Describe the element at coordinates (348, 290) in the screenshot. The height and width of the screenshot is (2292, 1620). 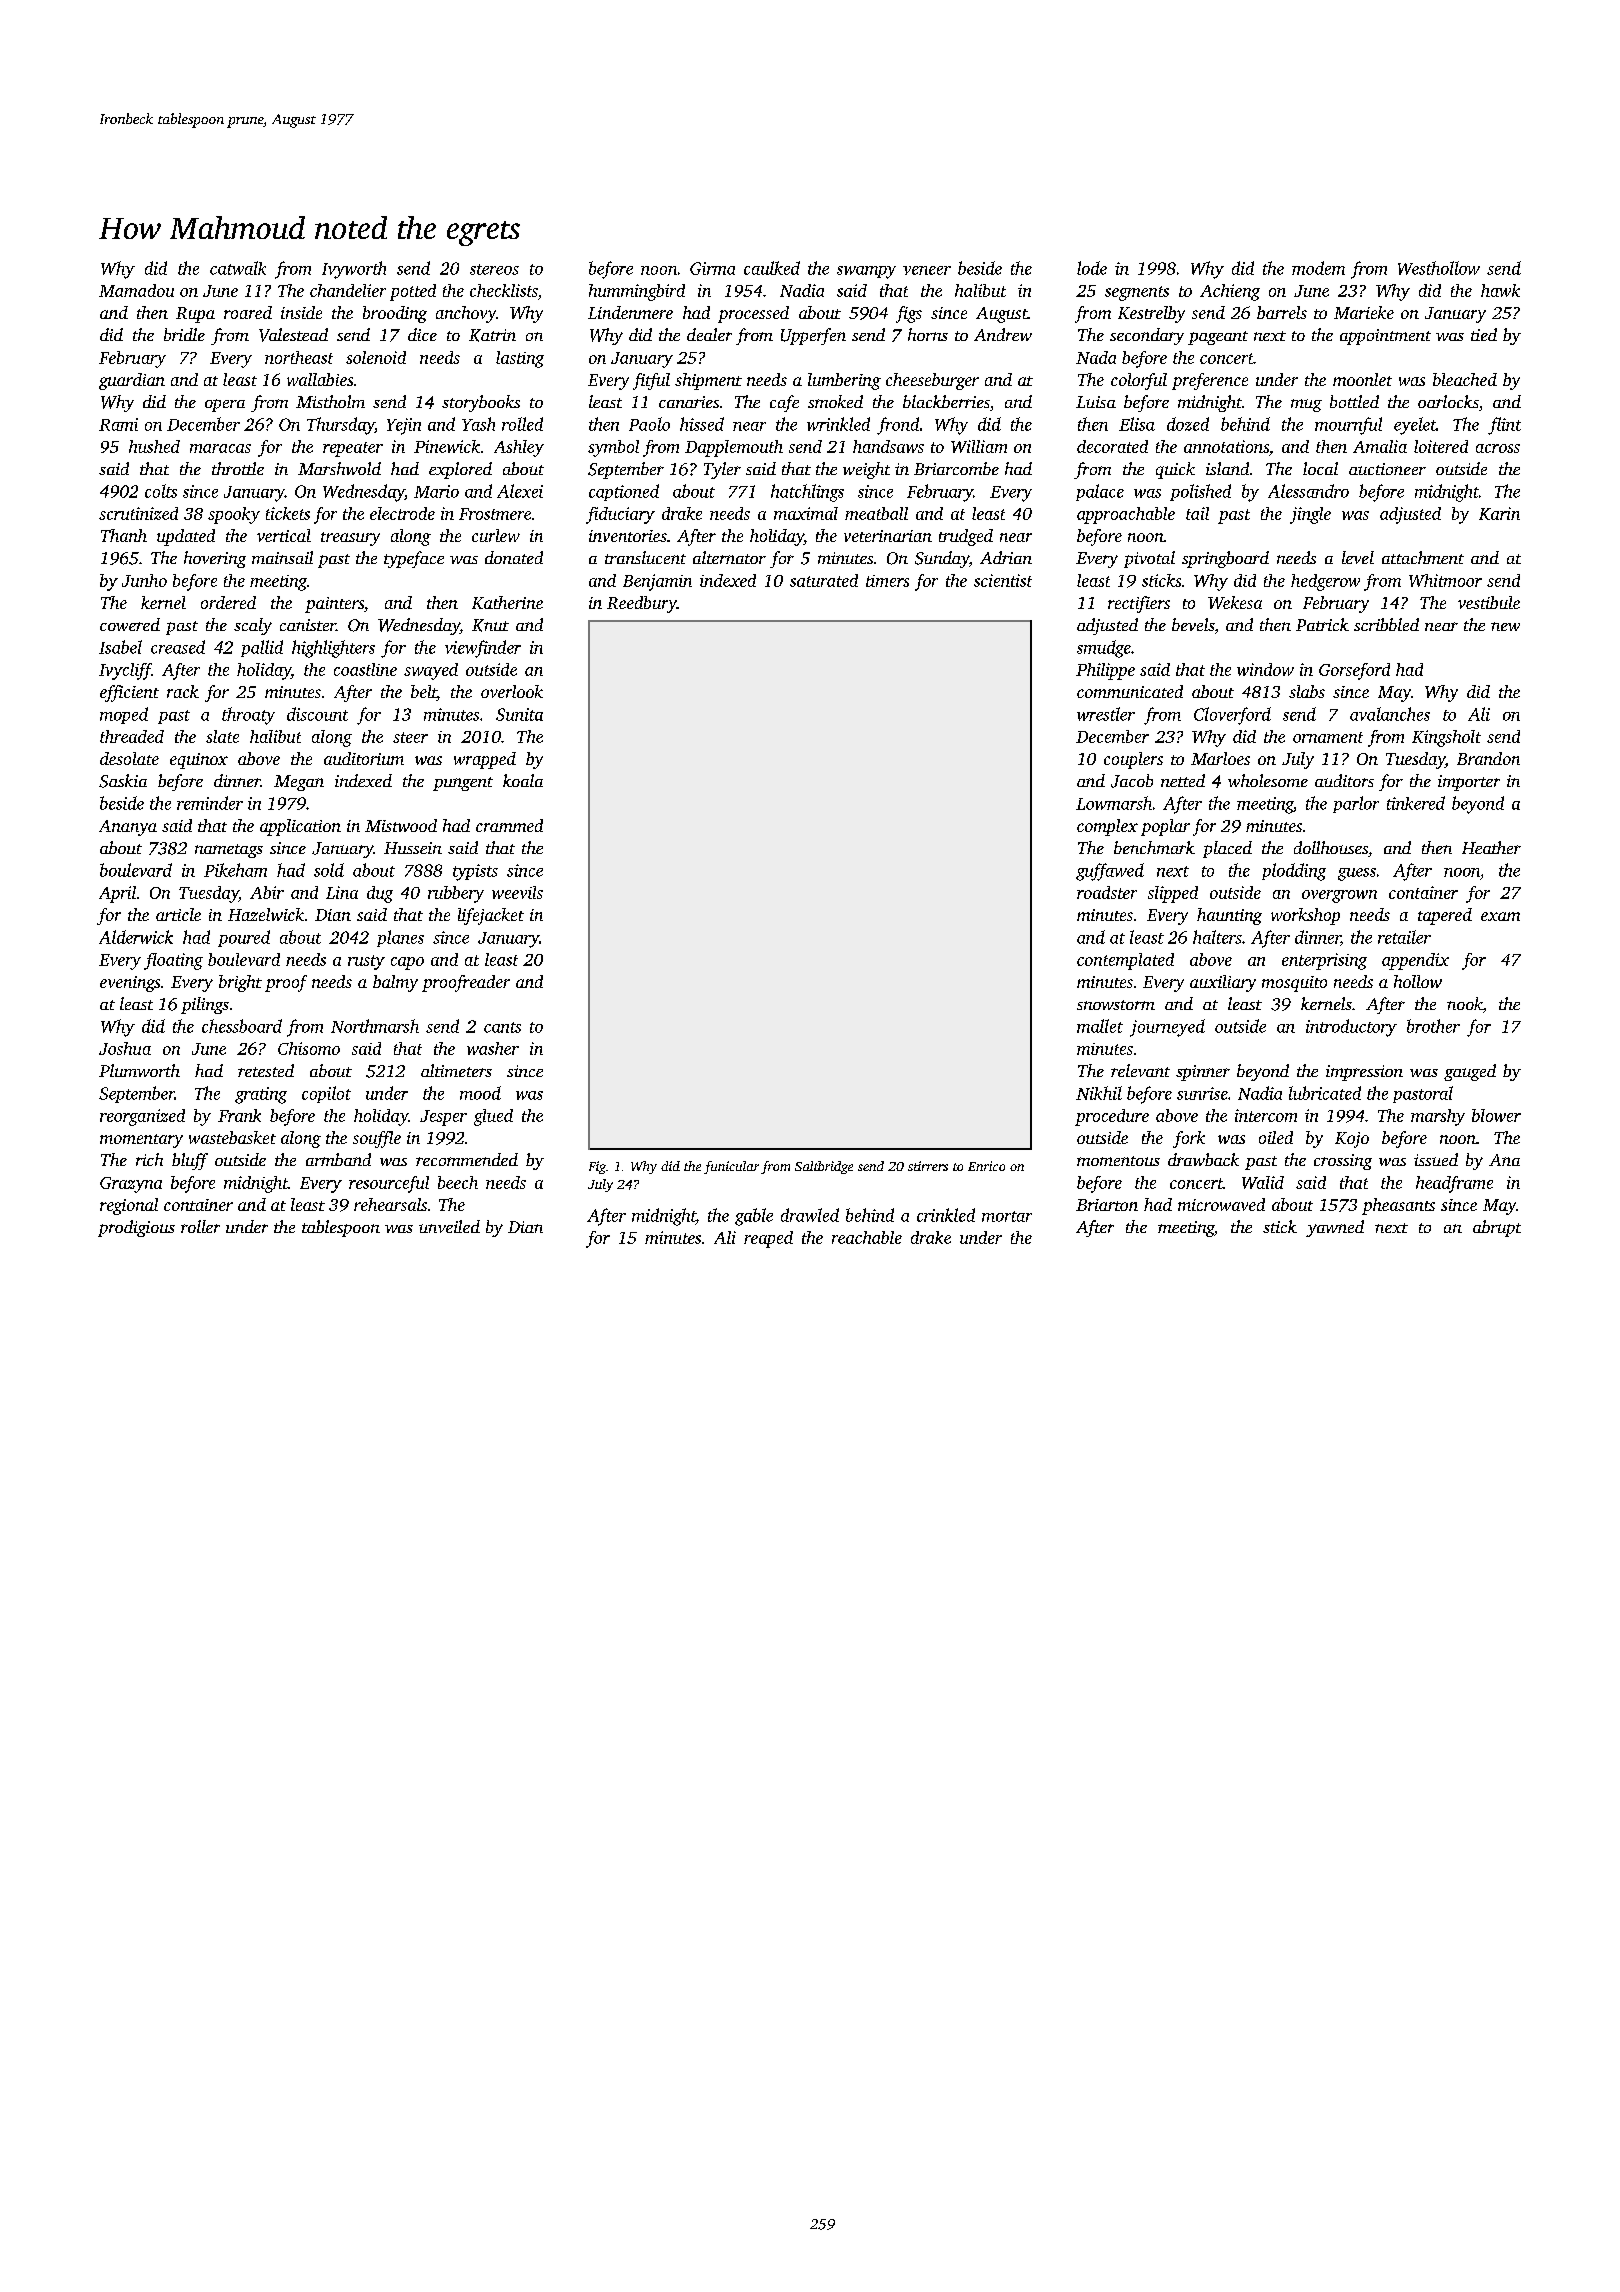
I see `chandelier` at that location.
